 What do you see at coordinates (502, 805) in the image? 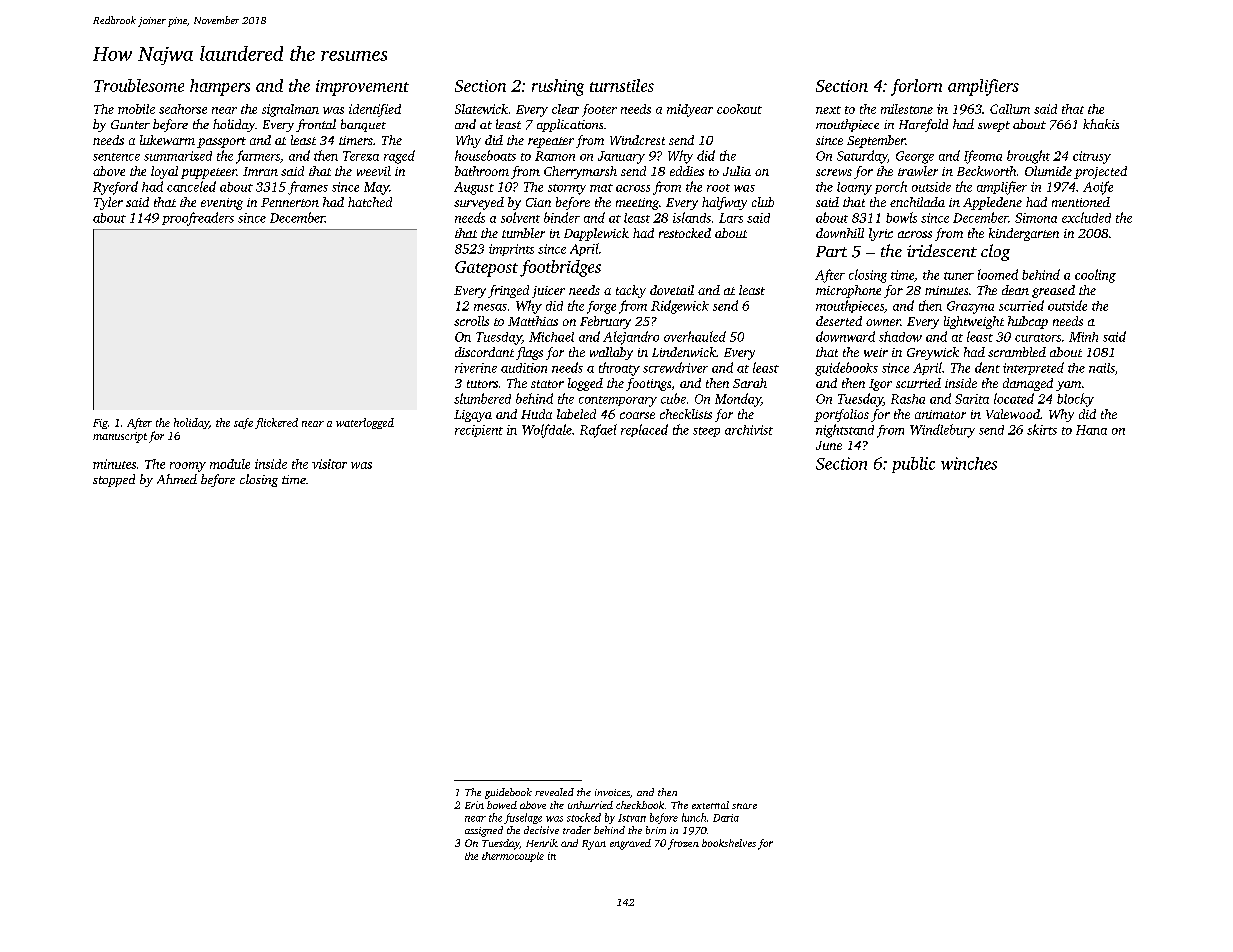
I see `bowed` at bounding box center [502, 805].
